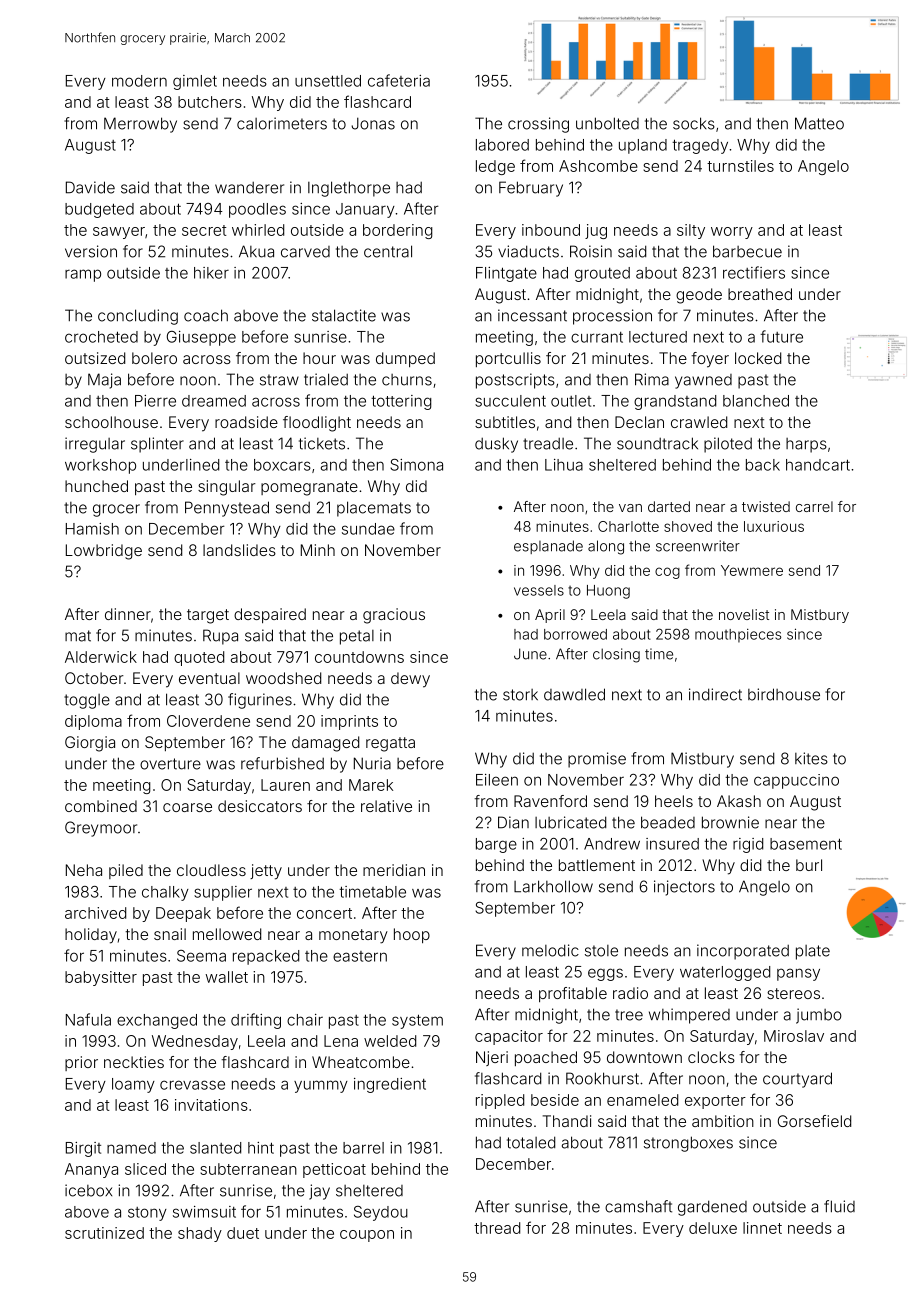 This image has width=924, height=1308. What do you see at coordinates (119, 233) in the image?
I see `sawyer` at bounding box center [119, 233].
